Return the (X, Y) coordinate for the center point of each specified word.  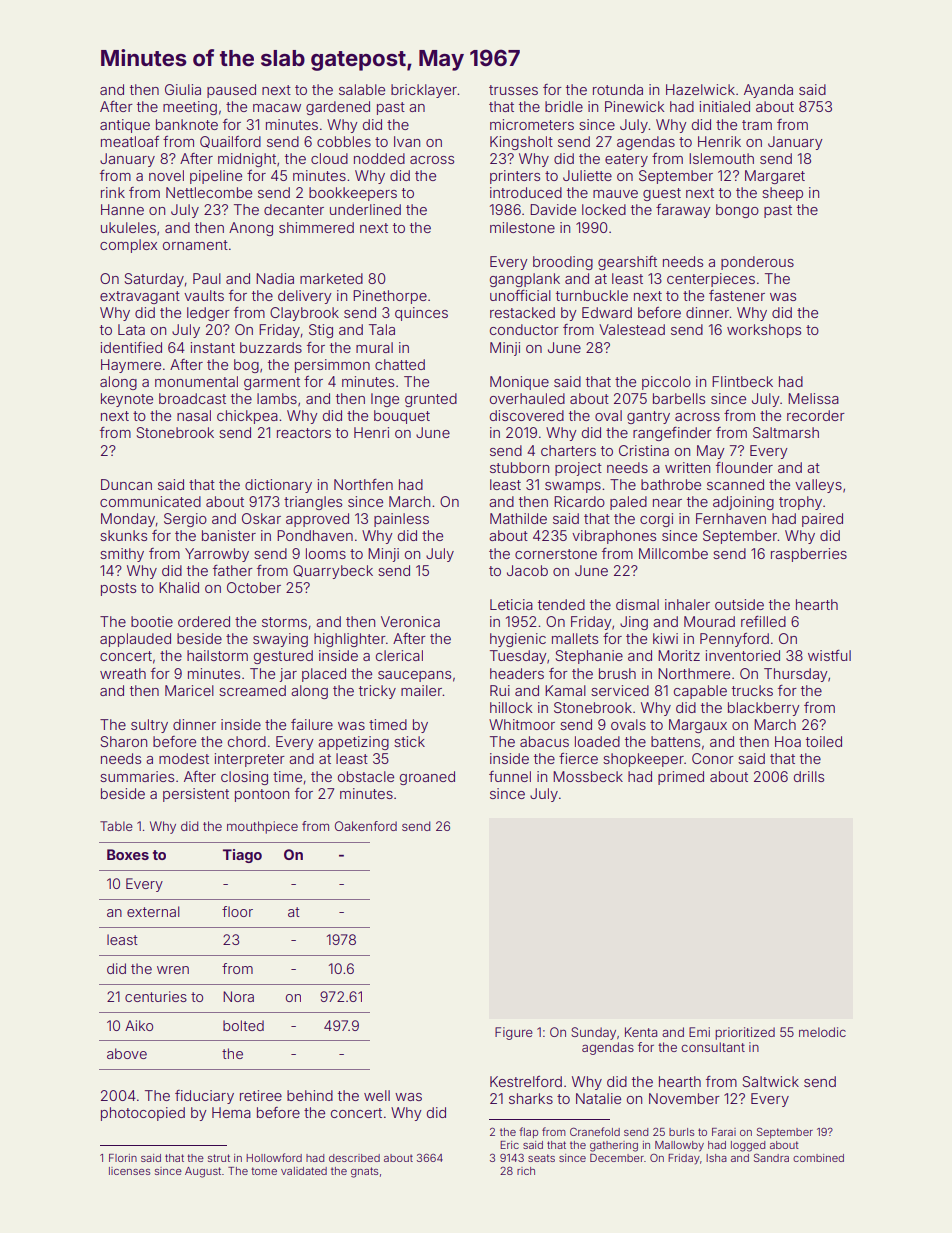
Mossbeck (588, 776)
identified (131, 347)
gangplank (525, 280)
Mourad (709, 621)
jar (288, 675)
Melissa (813, 398)
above (127, 1053)
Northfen (363, 484)
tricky (377, 692)
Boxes (128, 854)
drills (809, 776)
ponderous (757, 263)
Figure (514, 1033)
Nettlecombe (209, 192)
